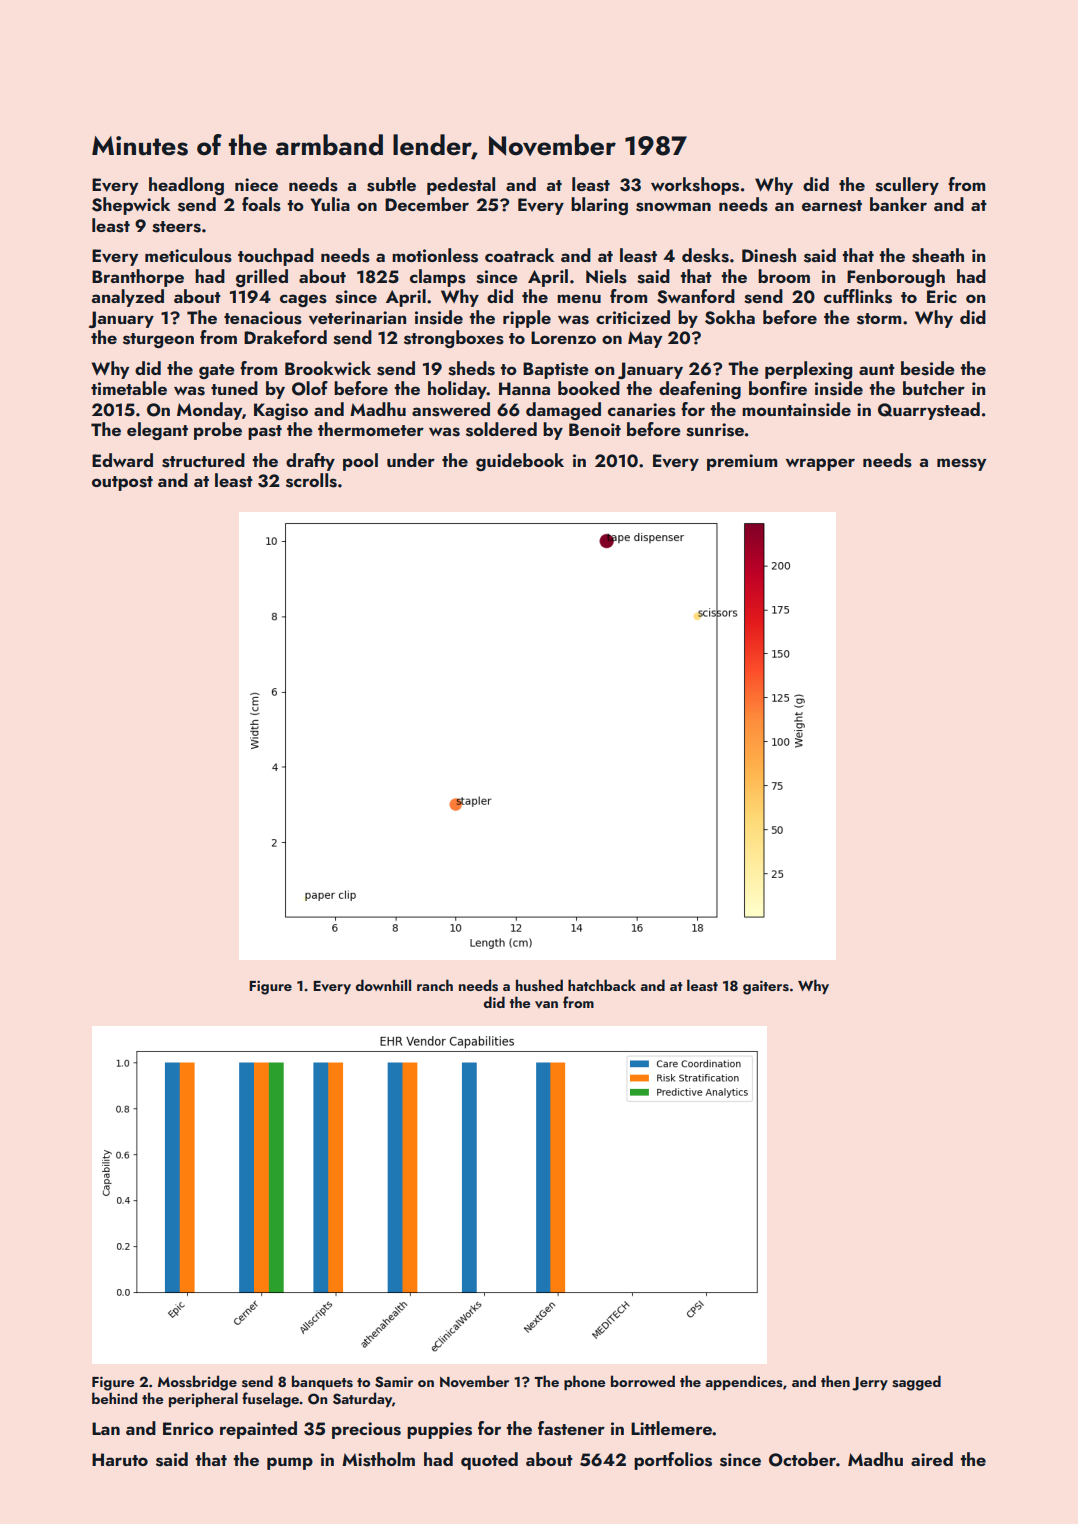 This document has width=1078, height=1524. What do you see at coordinates (322, 1382) in the document?
I see `banquets` at bounding box center [322, 1382].
